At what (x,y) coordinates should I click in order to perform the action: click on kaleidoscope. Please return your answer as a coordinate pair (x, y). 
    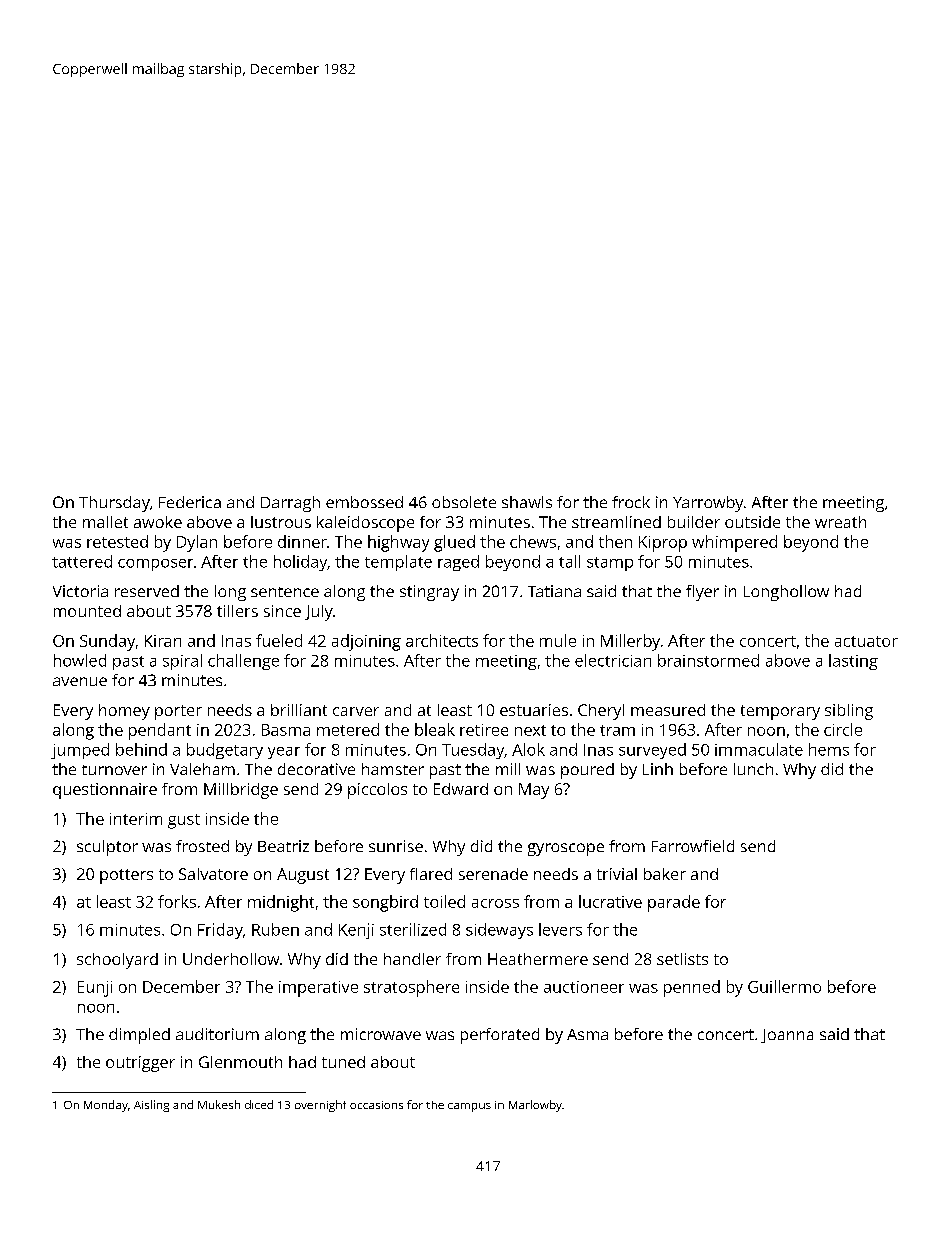
    Looking at the image, I should click on (365, 524).
